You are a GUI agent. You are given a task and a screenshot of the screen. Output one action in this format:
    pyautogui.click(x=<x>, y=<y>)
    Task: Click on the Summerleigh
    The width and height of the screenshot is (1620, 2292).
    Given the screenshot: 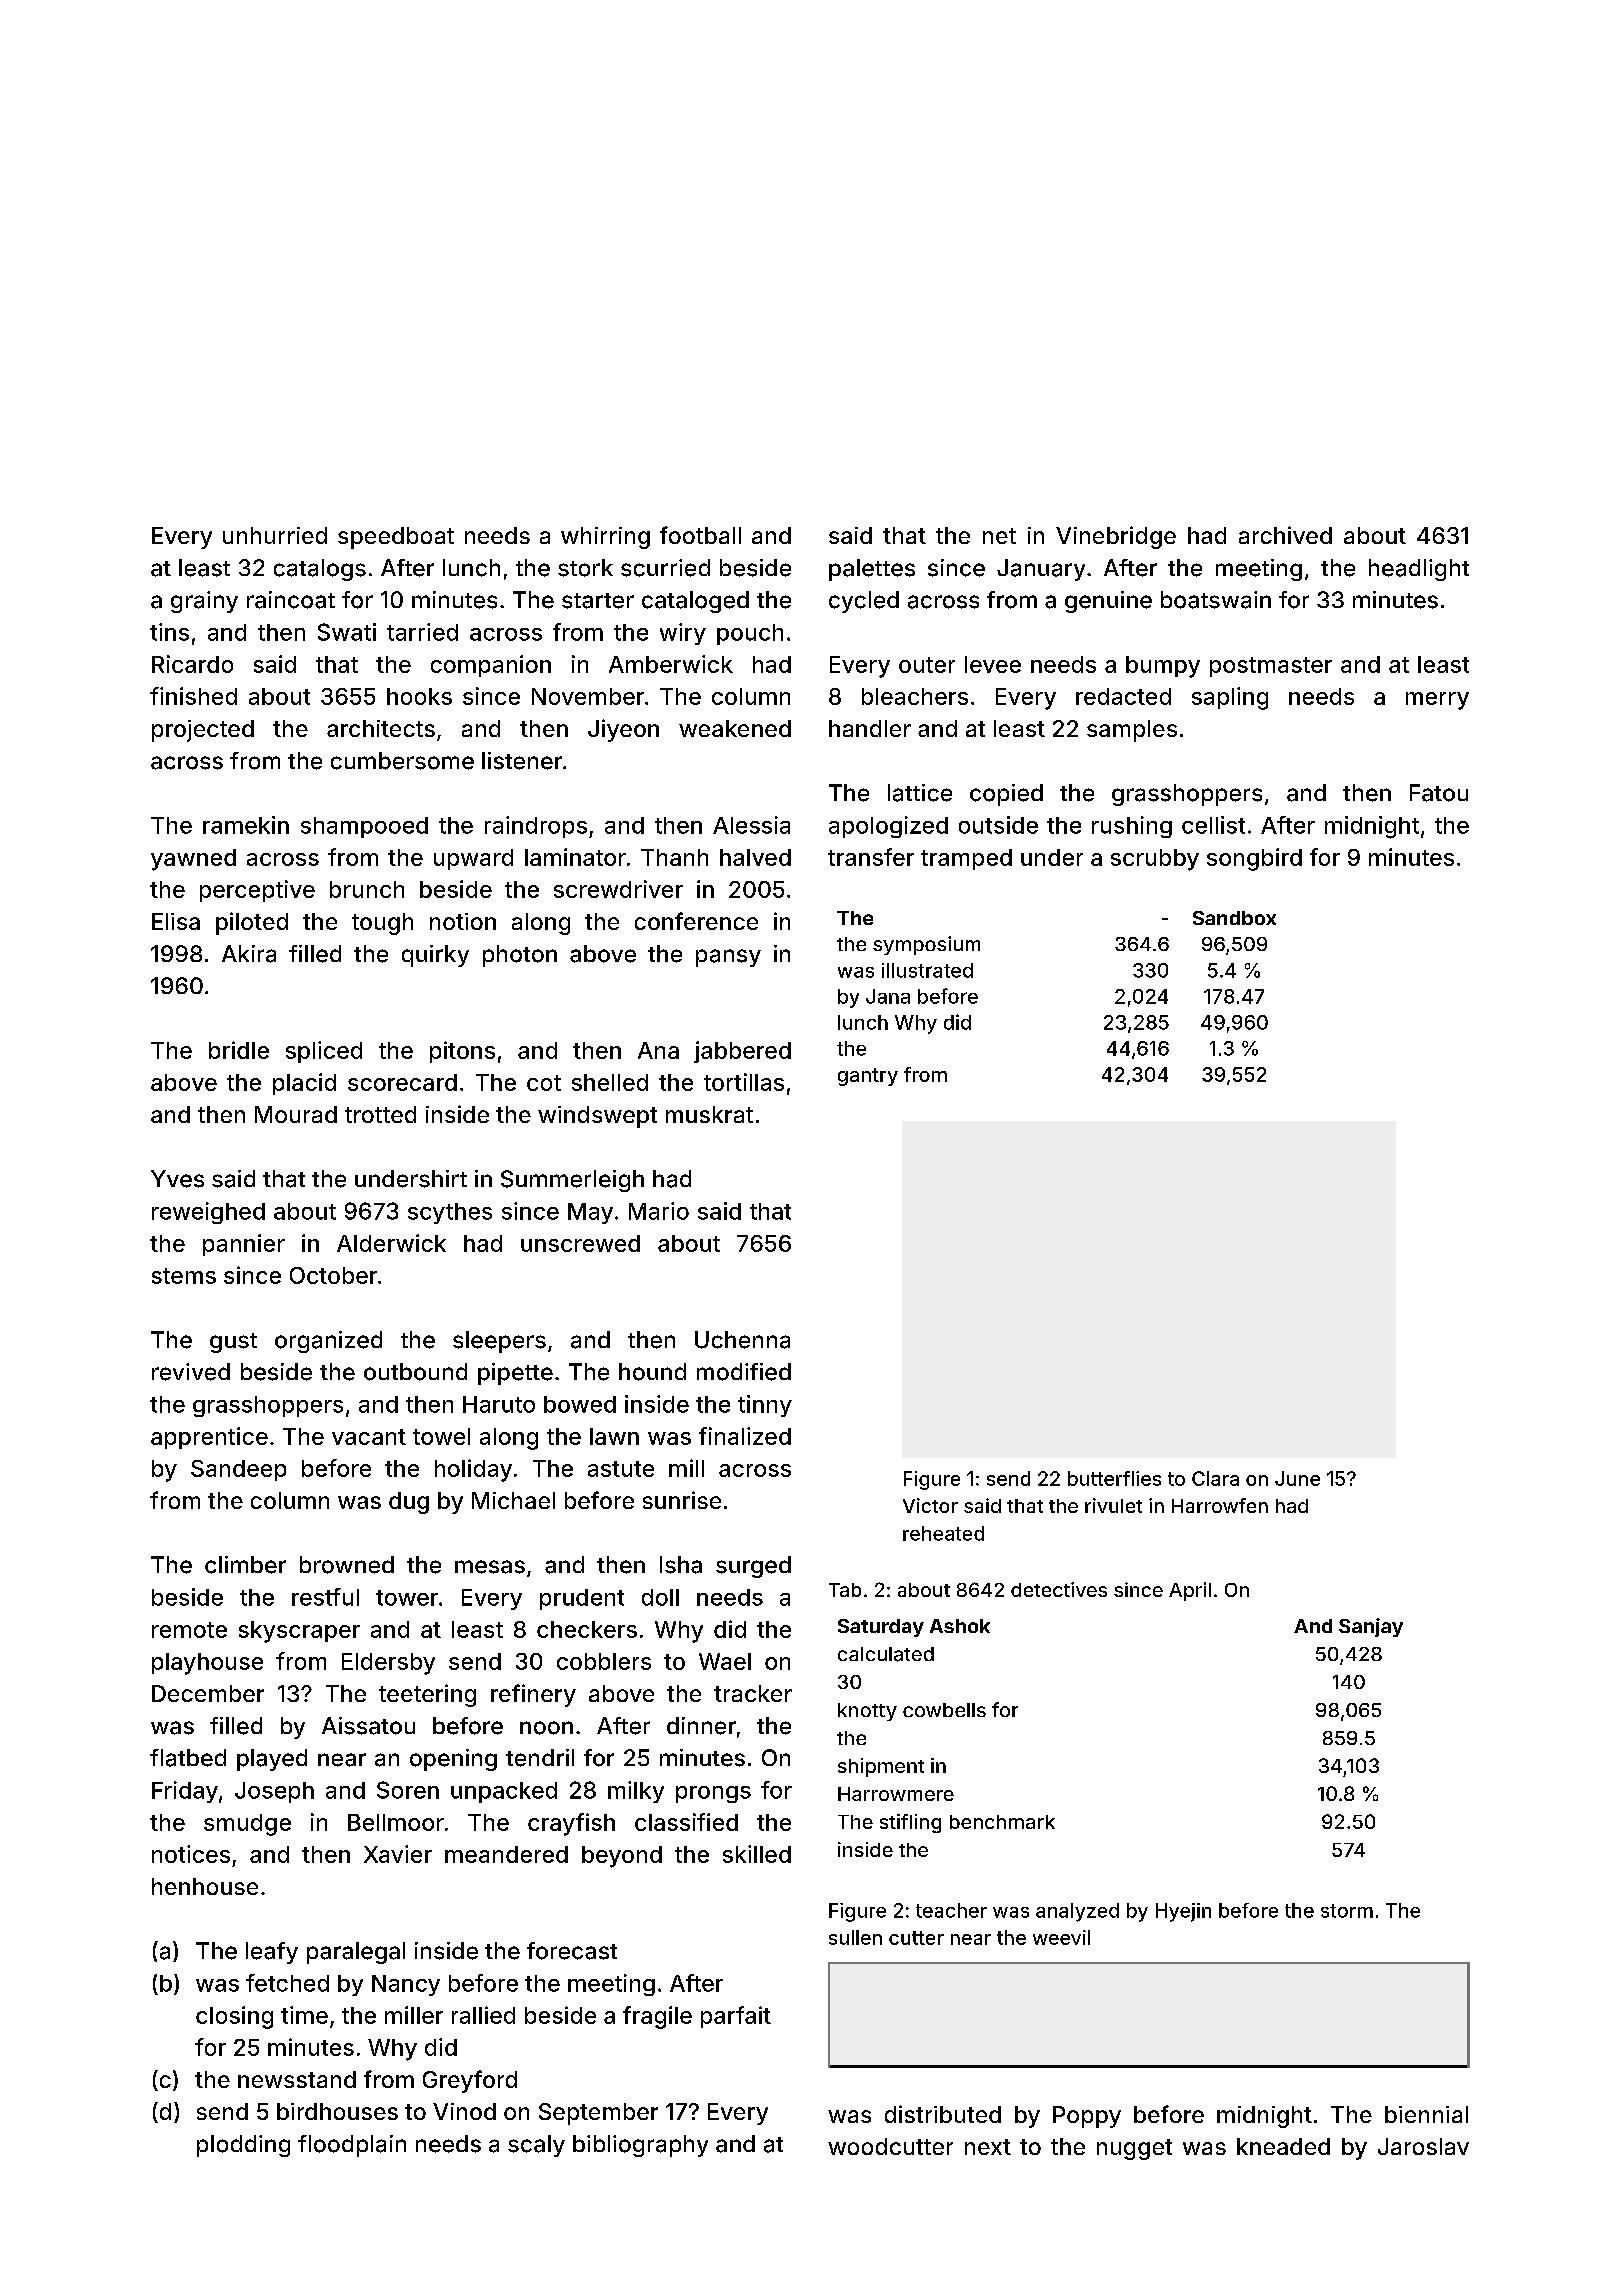 What is the action you would take?
    pyautogui.click(x=572, y=1181)
